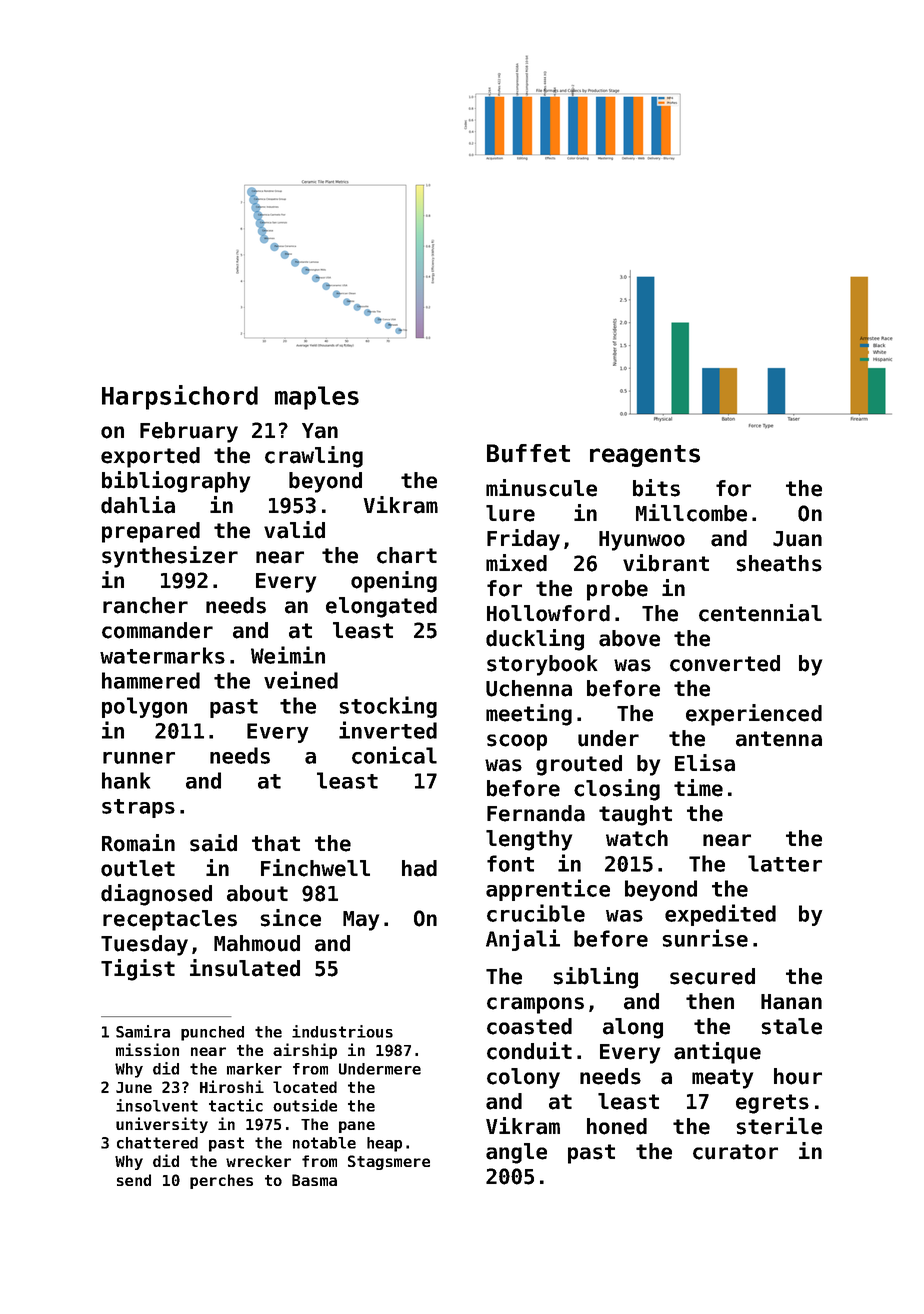 This screenshot has height=1314, width=924. What do you see at coordinates (288, 655) in the screenshot?
I see `Weimin` at bounding box center [288, 655].
